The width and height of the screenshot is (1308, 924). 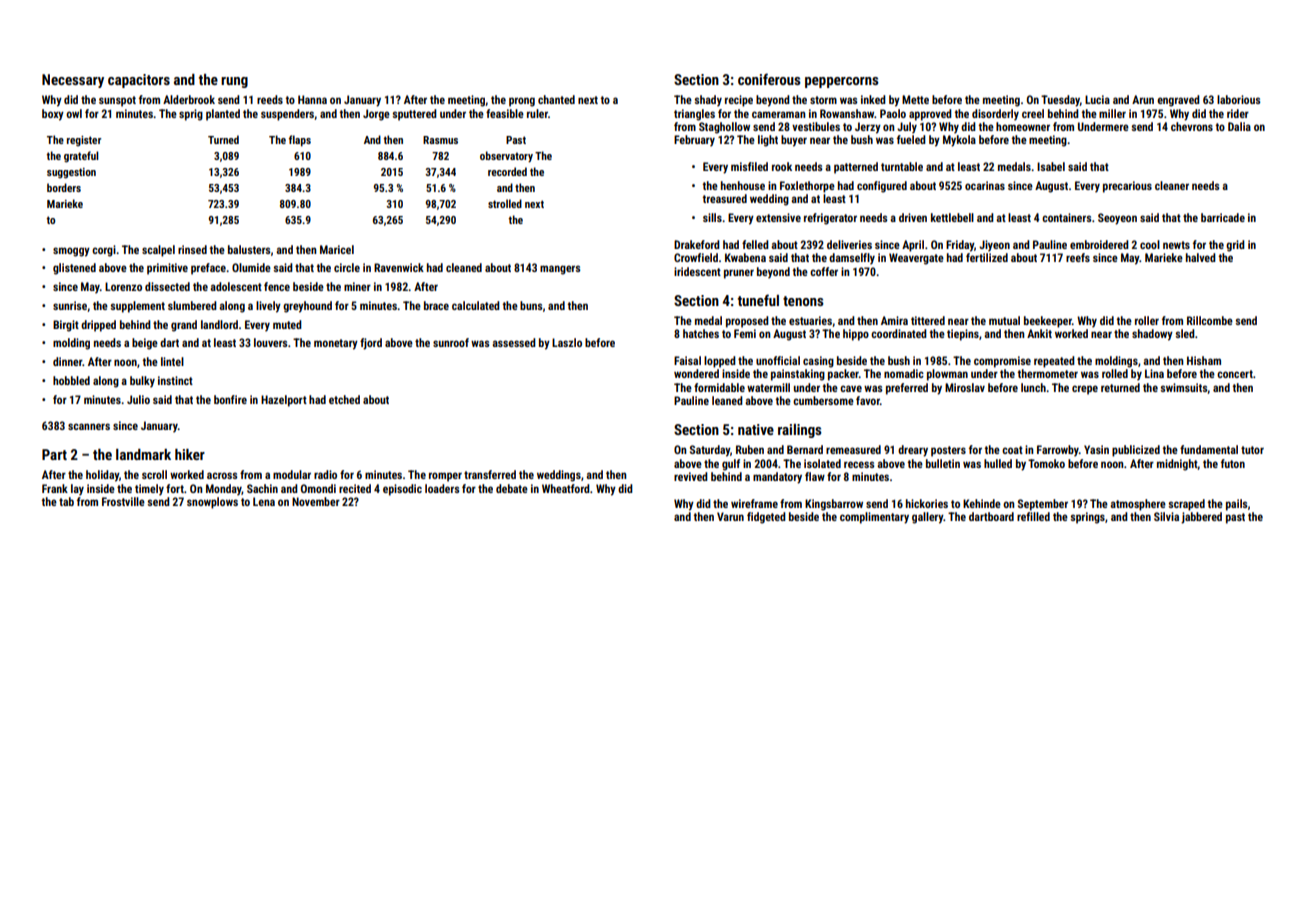 What do you see at coordinates (1235, 374) in the screenshot?
I see `concert` at bounding box center [1235, 374].
